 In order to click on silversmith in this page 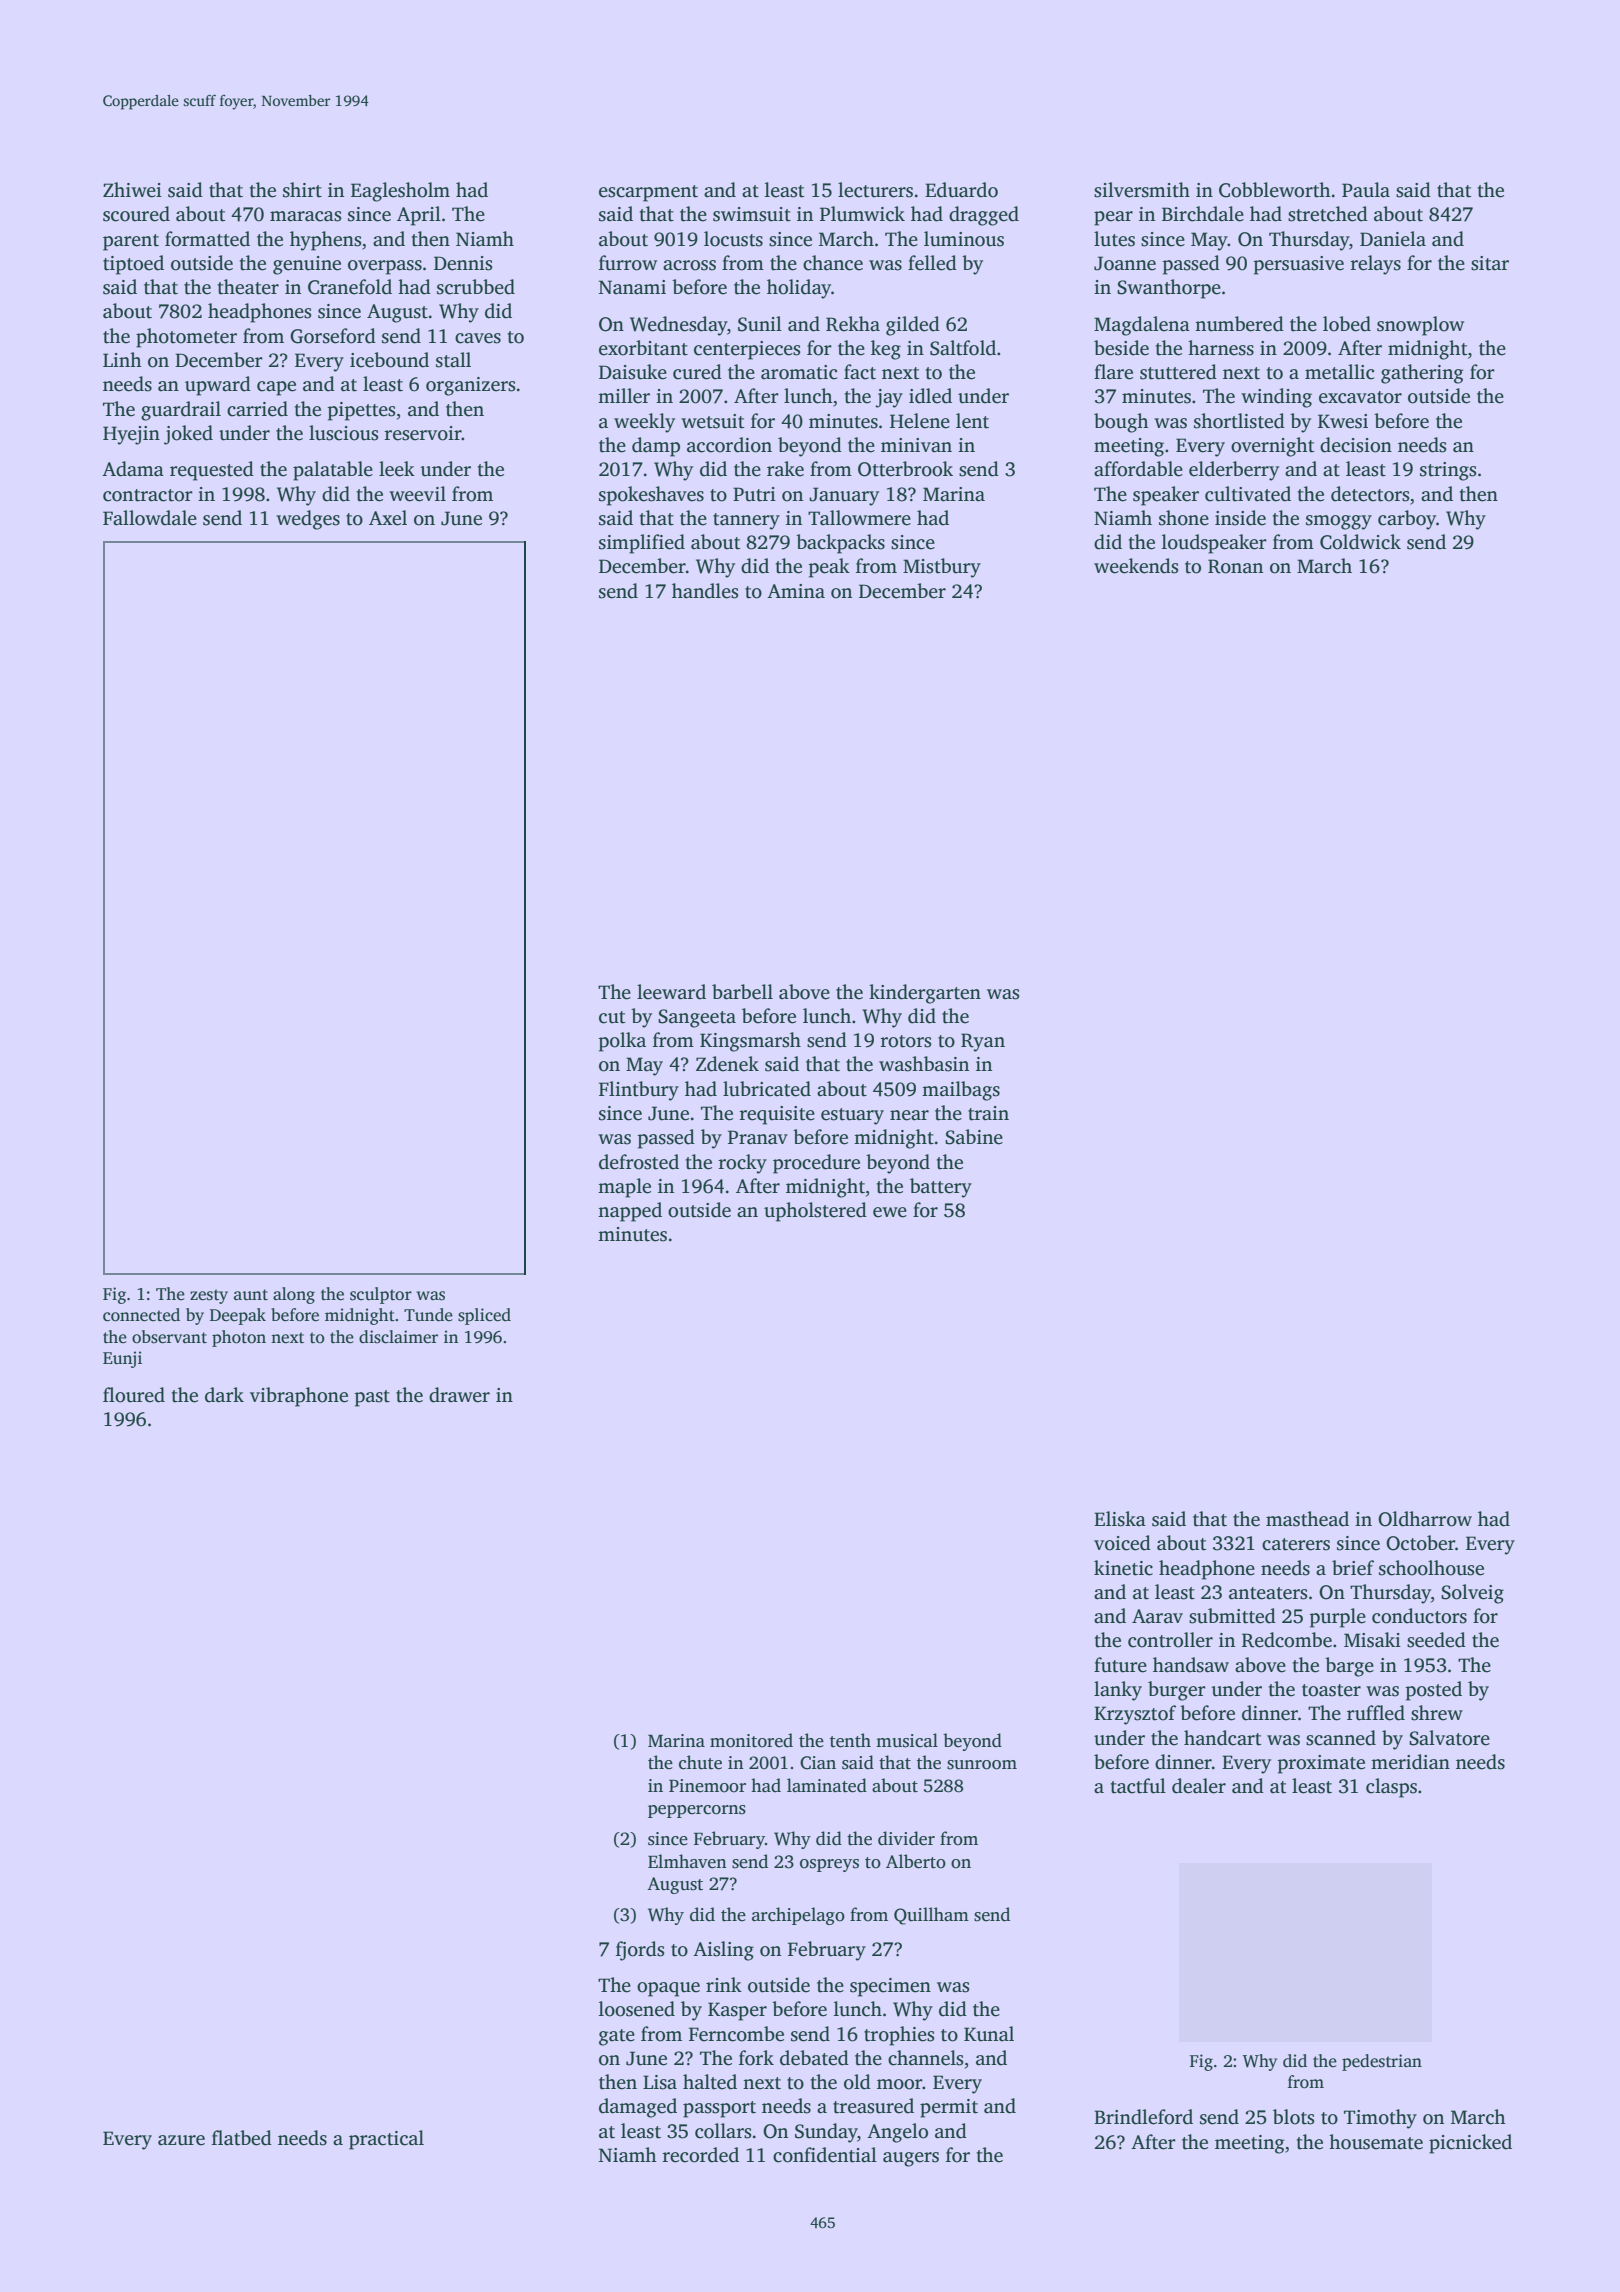, I will do `click(1142, 190)`.
